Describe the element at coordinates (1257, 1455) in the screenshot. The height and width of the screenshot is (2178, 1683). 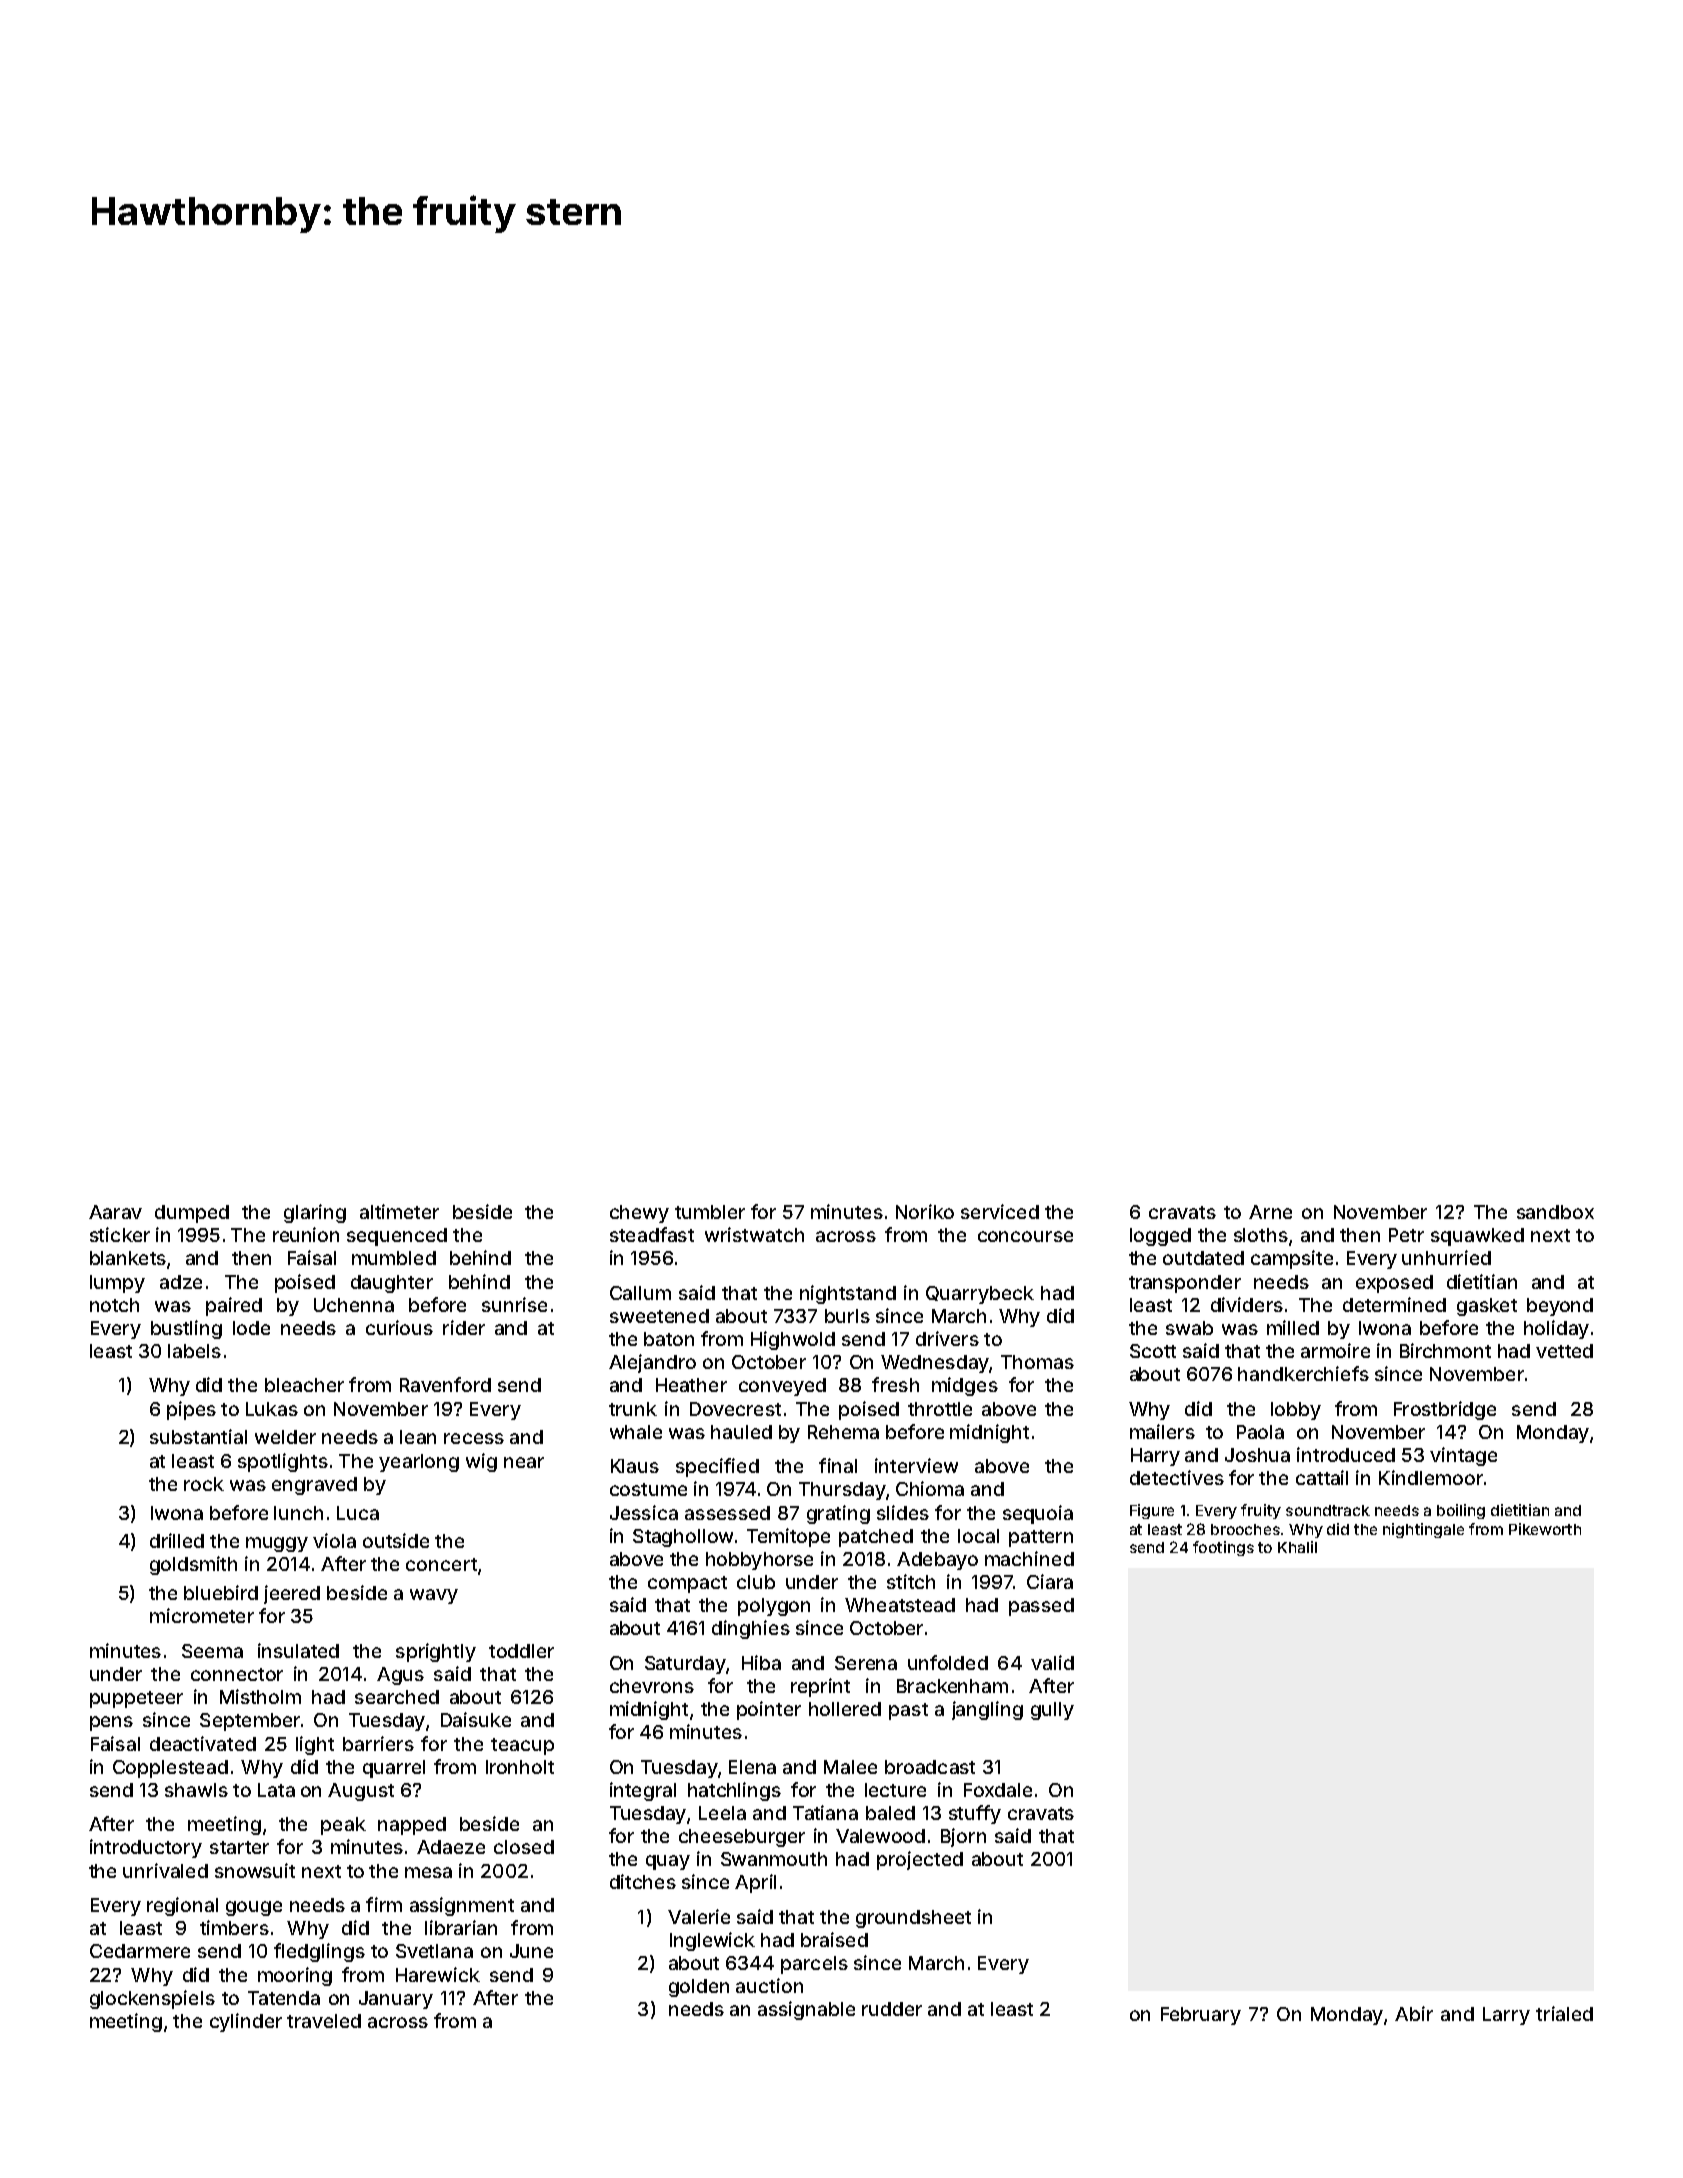
I see `Joshua` at that location.
